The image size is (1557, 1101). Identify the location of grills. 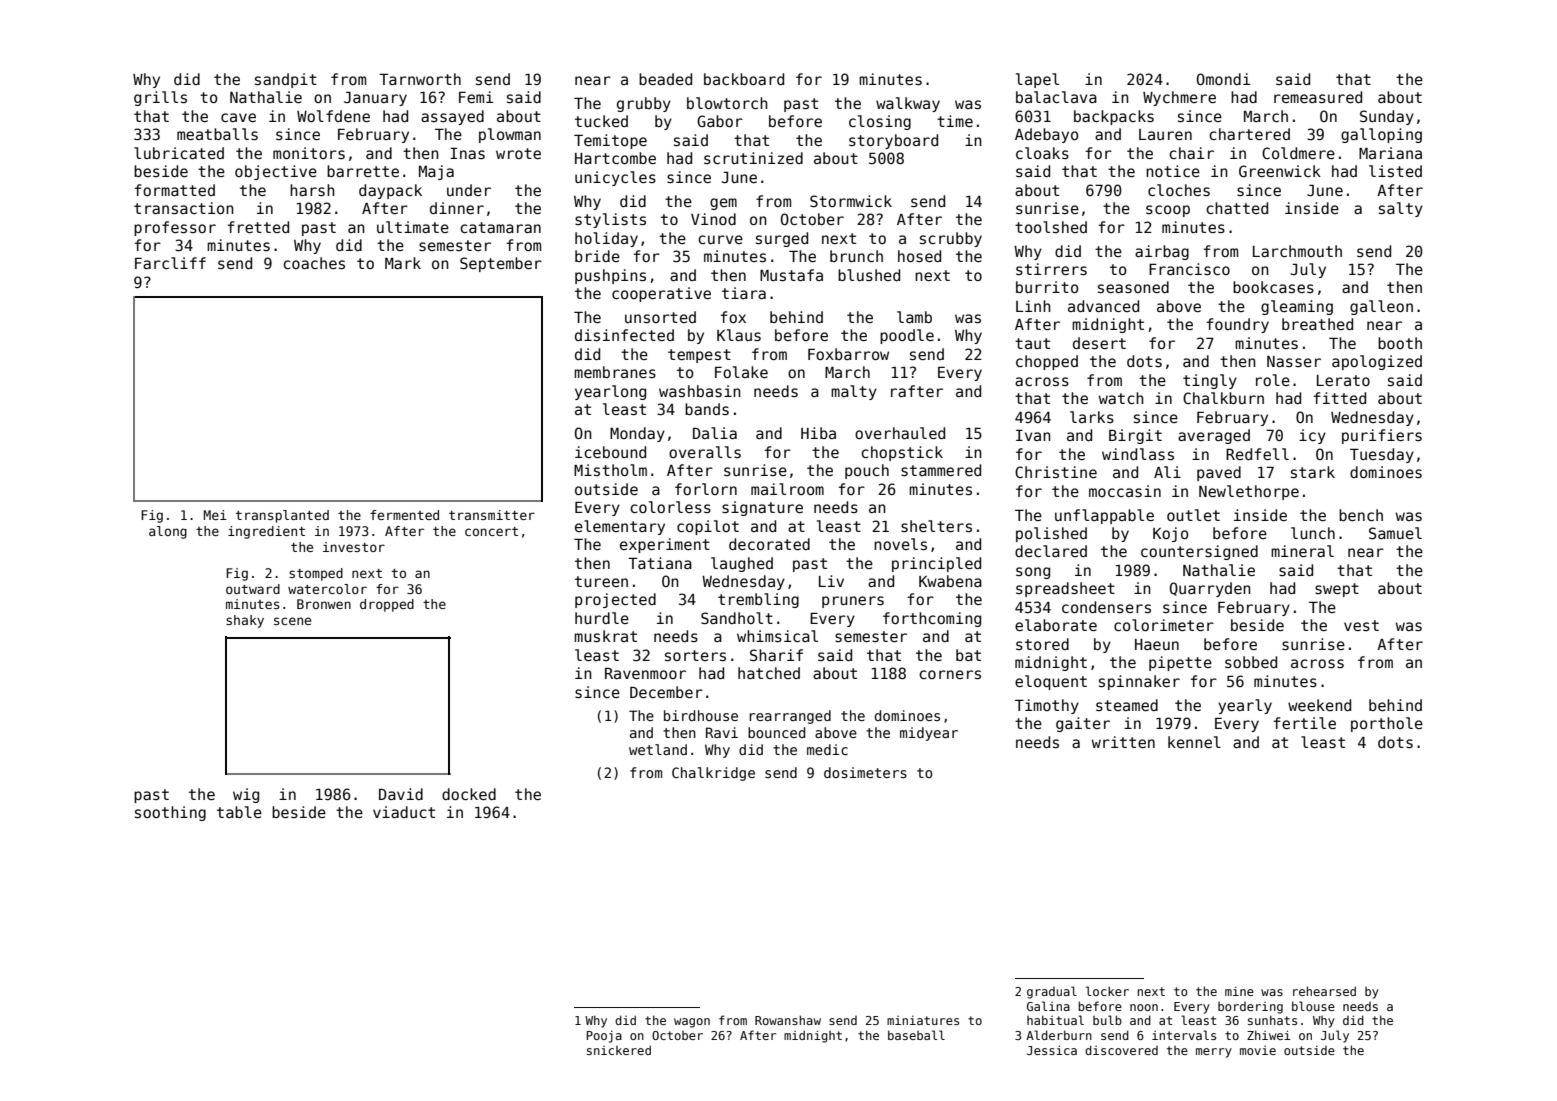
(160, 98).
